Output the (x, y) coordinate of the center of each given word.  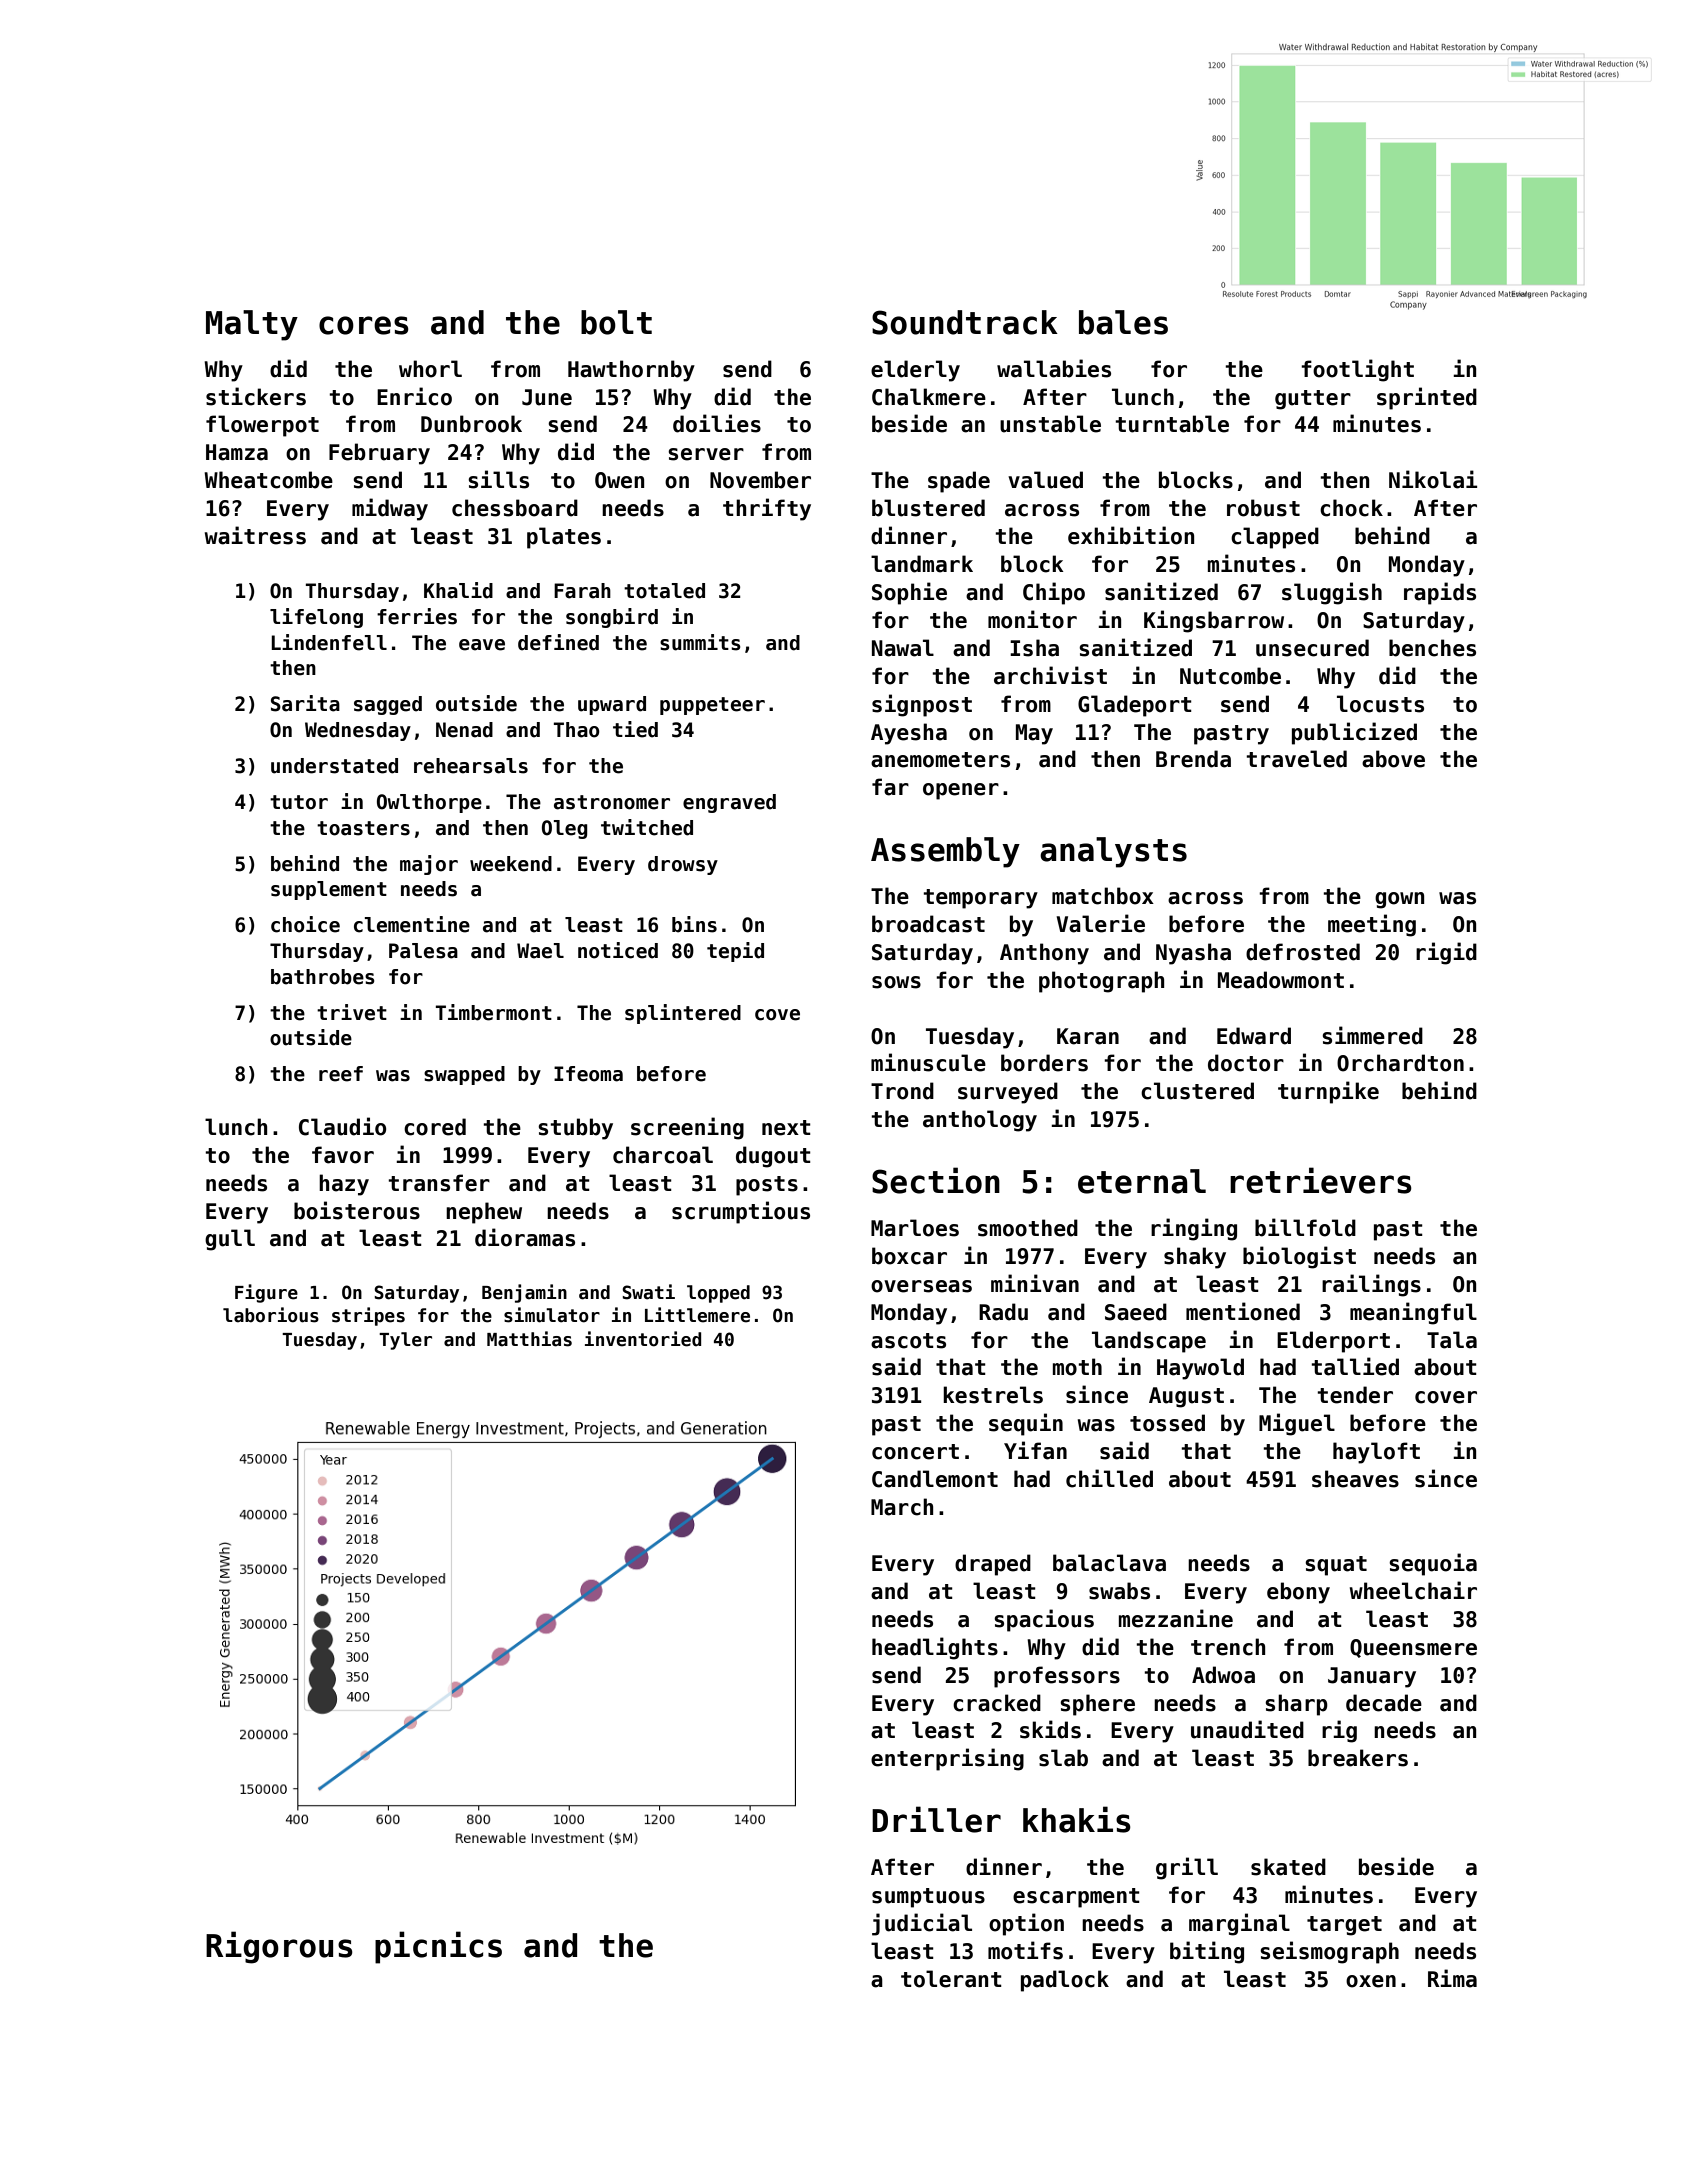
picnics (438, 1947)
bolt (616, 322)
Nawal (903, 648)
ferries (417, 616)
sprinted (1427, 398)
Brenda (1193, 759)
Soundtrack (965, 322)
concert (915, 1452)
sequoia (1433, 1564)
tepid (735, 952)
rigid (1446, 953)
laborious (271, 1315)
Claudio (342, 1126)
